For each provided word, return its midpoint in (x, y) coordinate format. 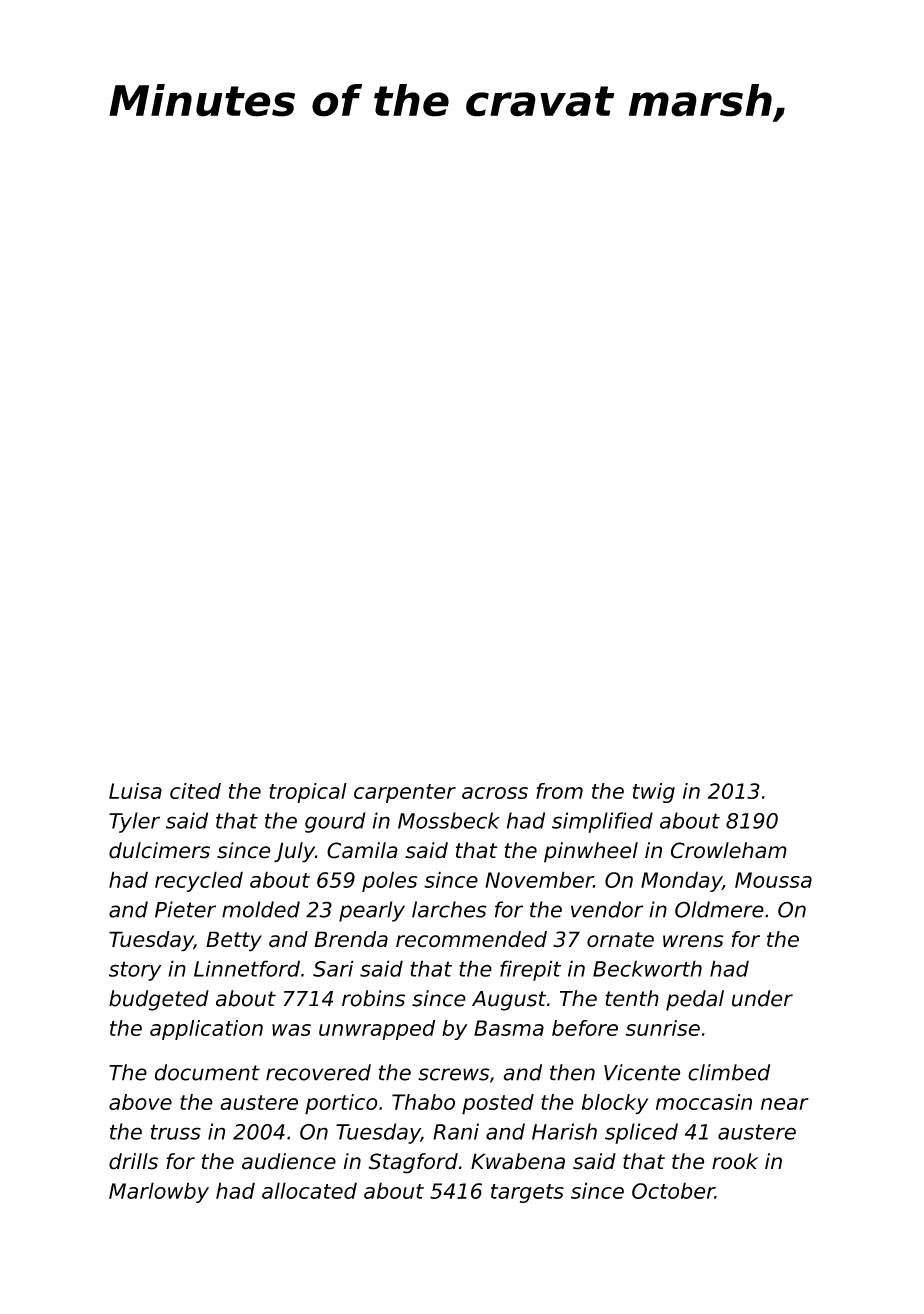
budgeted (159, 1000)
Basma (509, 1028)
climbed (729, 1072)
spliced (641, 1133)
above (140, 1102)
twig (654, 793)
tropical (308, 793)
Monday (681, 881)
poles (389, 881)
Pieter (185, 909)
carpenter (405, 793)
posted (498, 1104)
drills (133, 1161)
